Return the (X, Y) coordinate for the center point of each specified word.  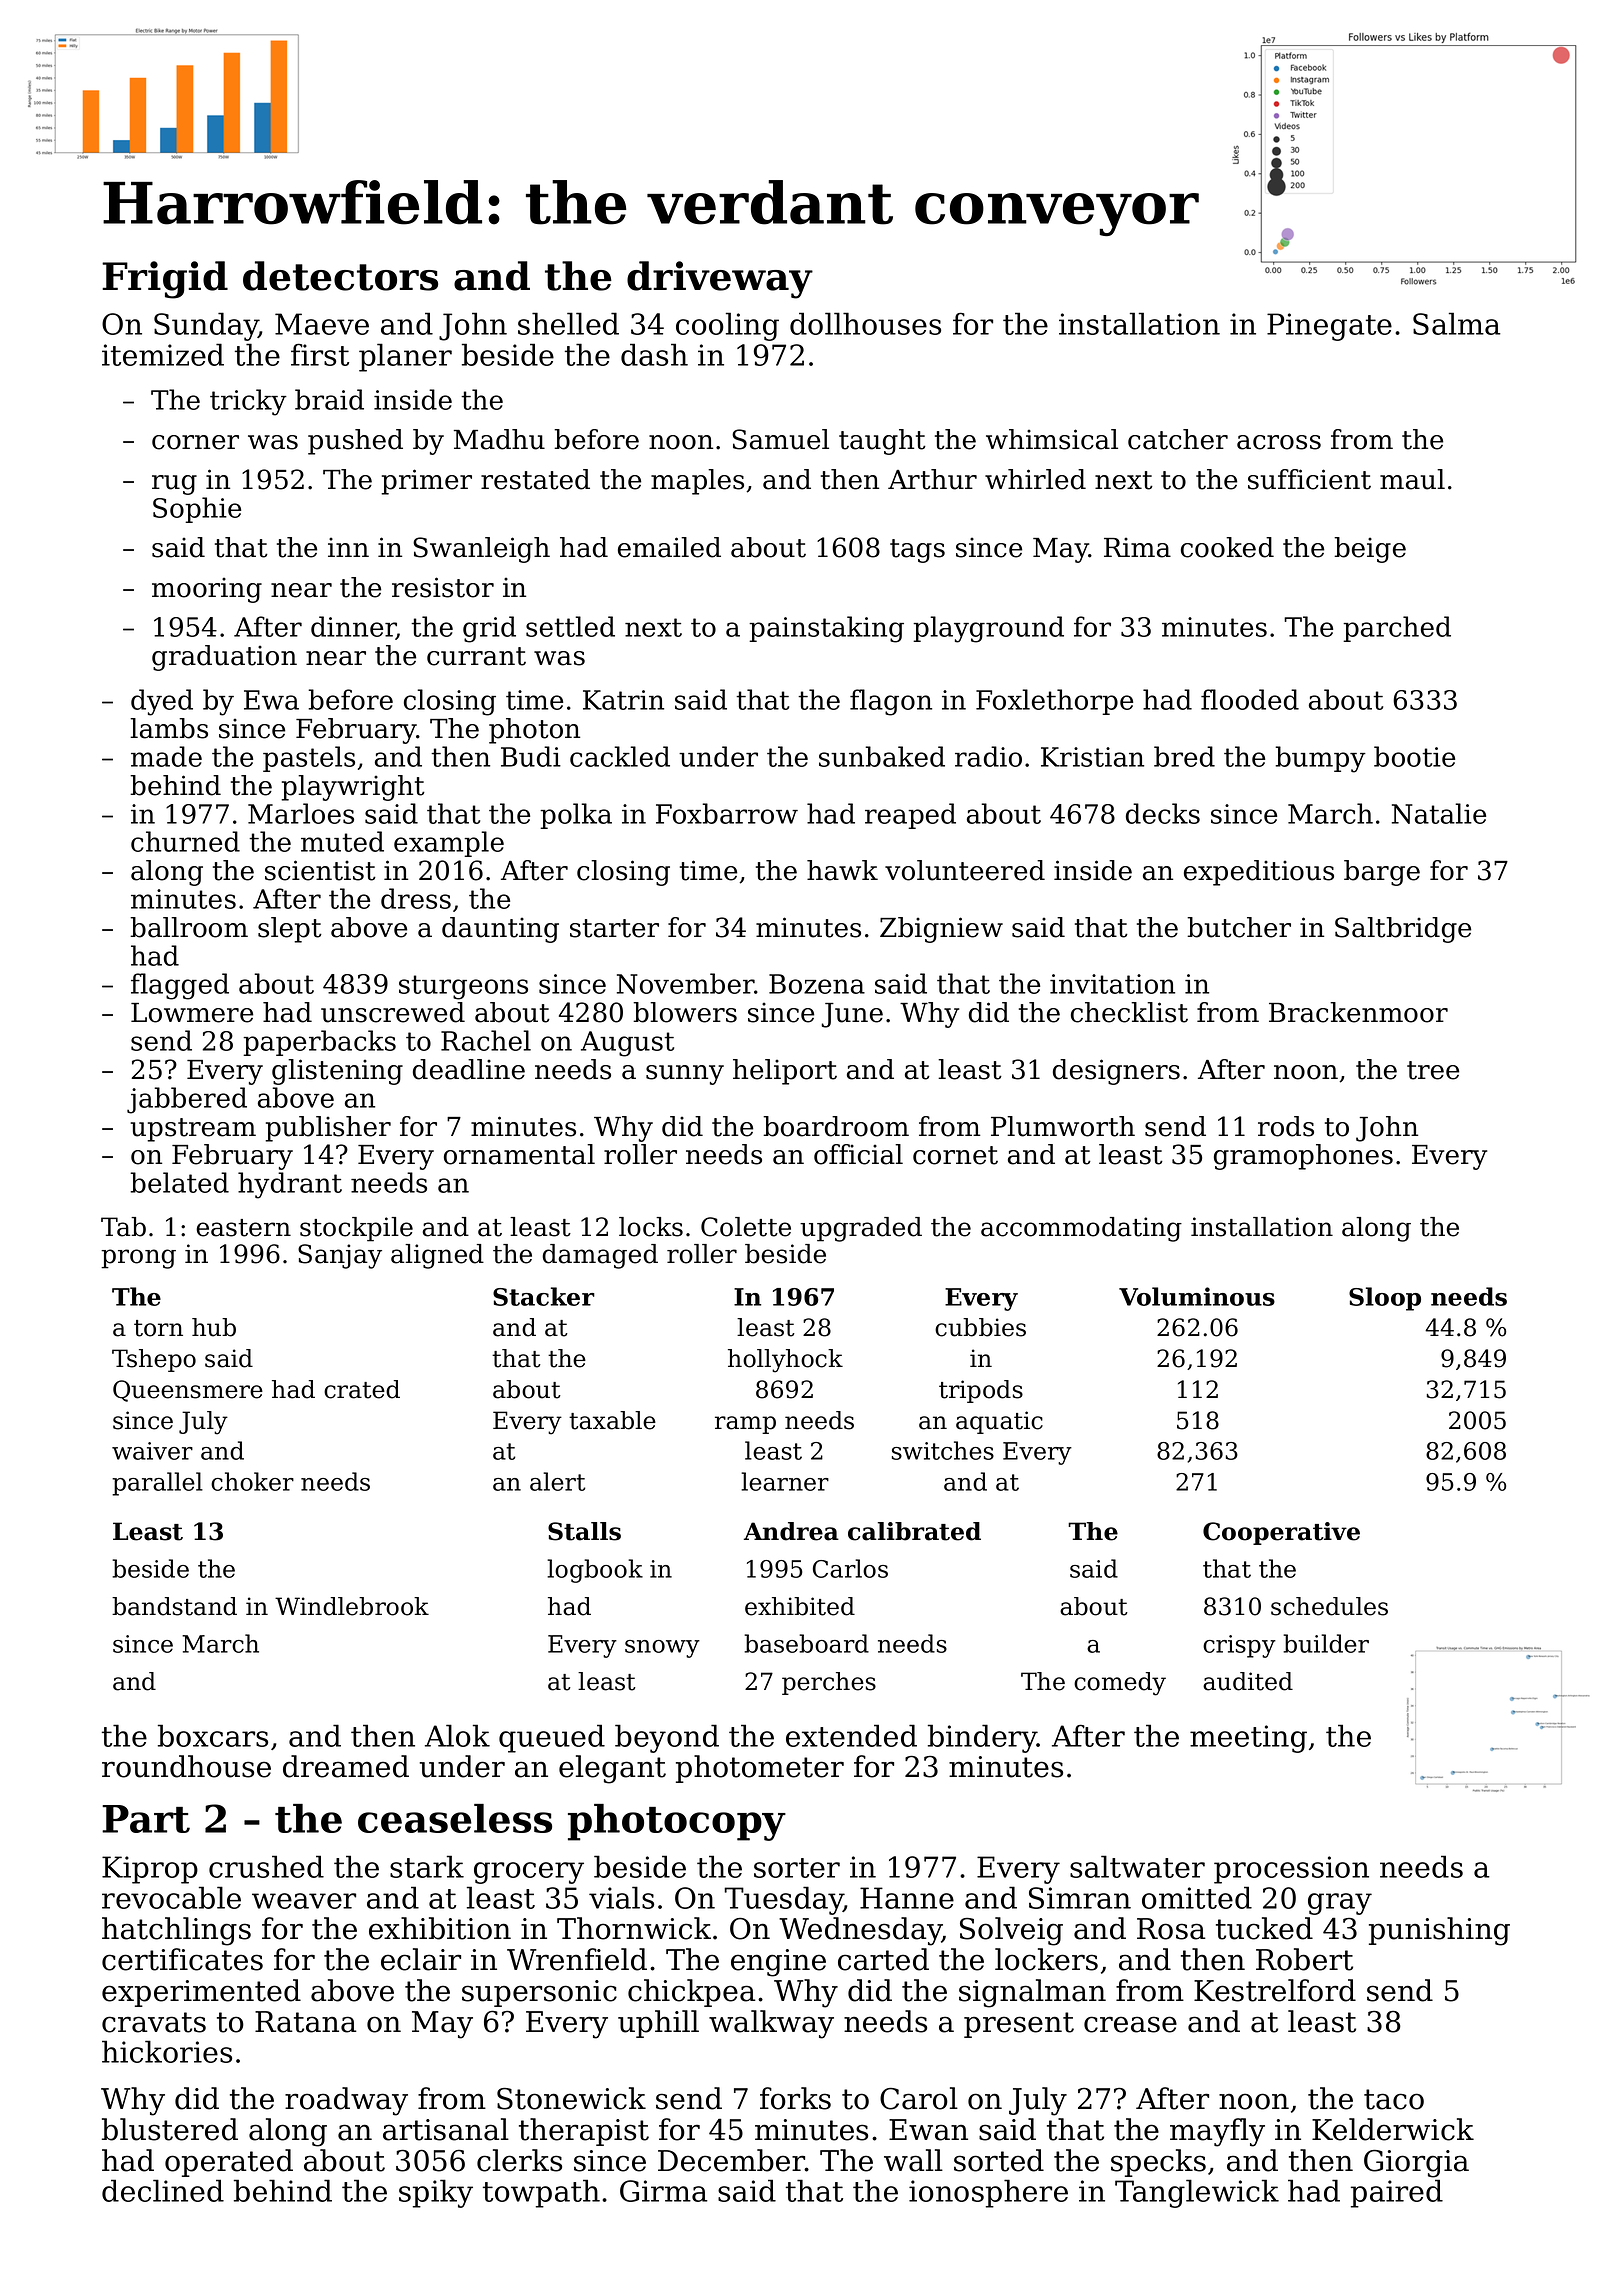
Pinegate (1329, 327)
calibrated (914, 1531)
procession (1291, 1870)
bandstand (174, 1606)
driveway (720, 280)
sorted (999, 2160)
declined (163, 2190)
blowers (685, 1012)
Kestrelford (1275, 1990)
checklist (1129, 1012)
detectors (340, 276)
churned (185, 841)
